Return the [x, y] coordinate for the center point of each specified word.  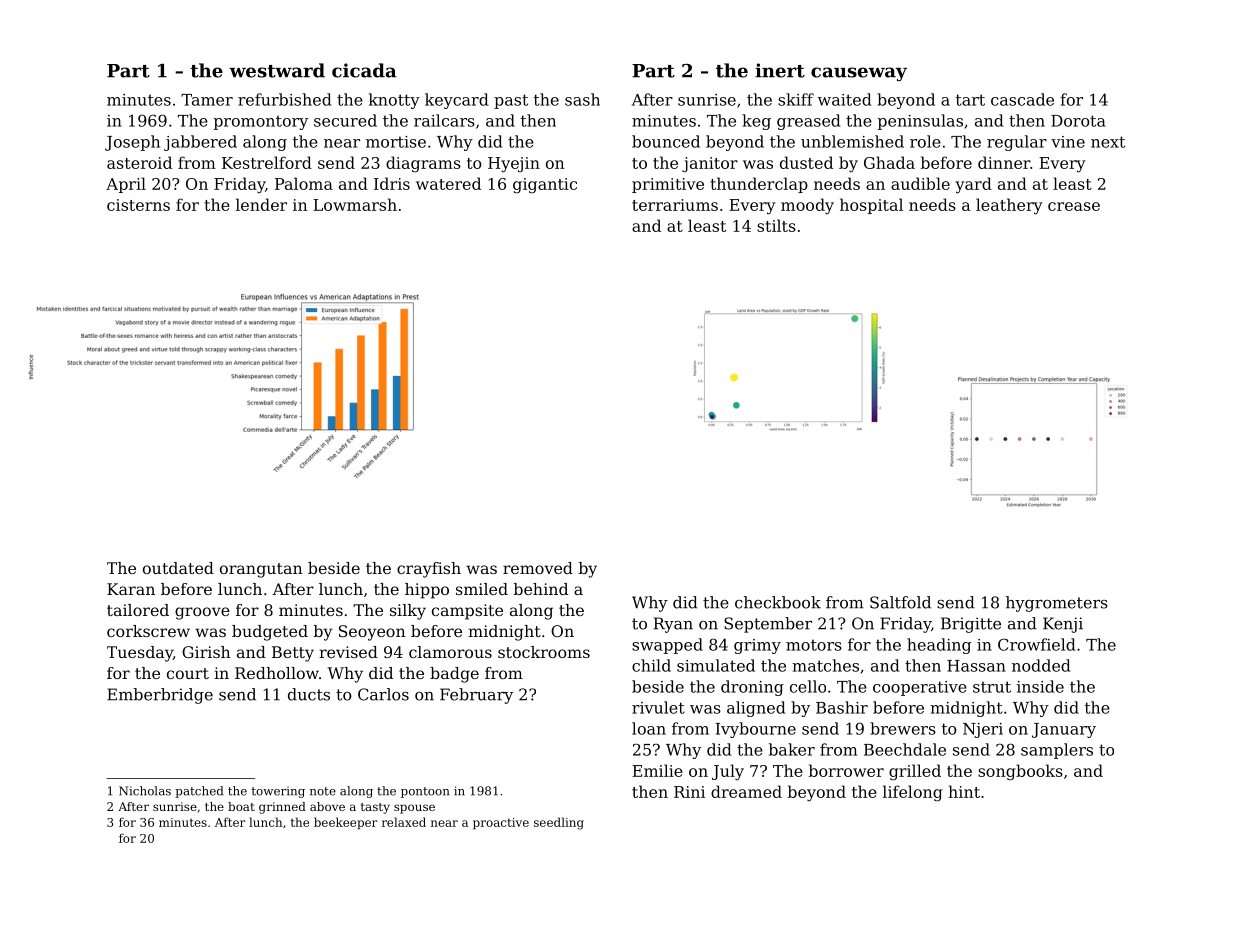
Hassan [976, 666]
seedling [559, 823]
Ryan [673, 625]
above [327, 806]
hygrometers [1057, 604]
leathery [1009, 206]
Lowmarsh [355, 204]
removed [538, 568]
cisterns [138, 205]
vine [1068, 142]
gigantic [545, 186]
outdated [178, 568]
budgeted [270, 633]
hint [964, 791]
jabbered [200, 143]
